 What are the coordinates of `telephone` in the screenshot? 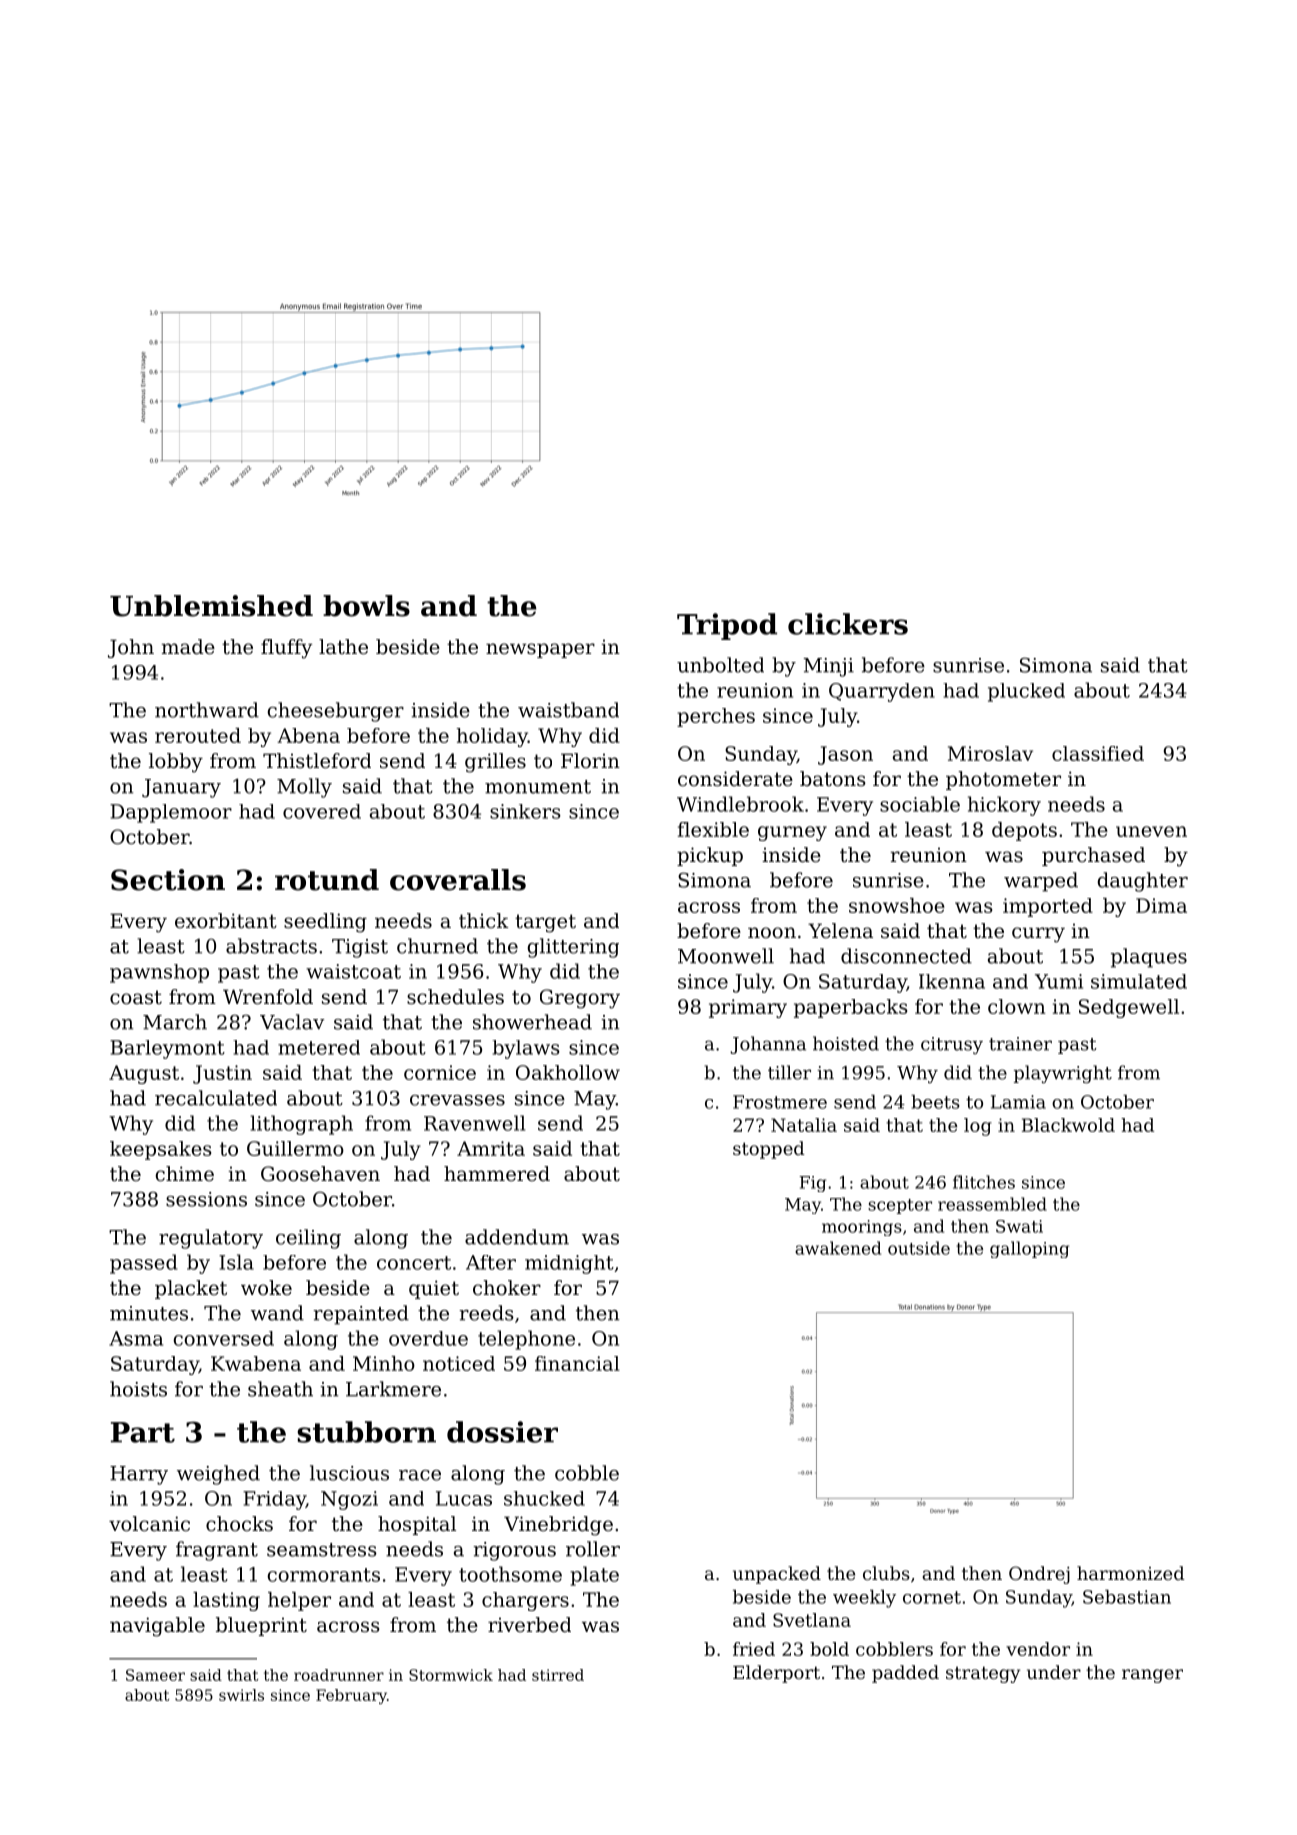 It's located at (526, 1340).
